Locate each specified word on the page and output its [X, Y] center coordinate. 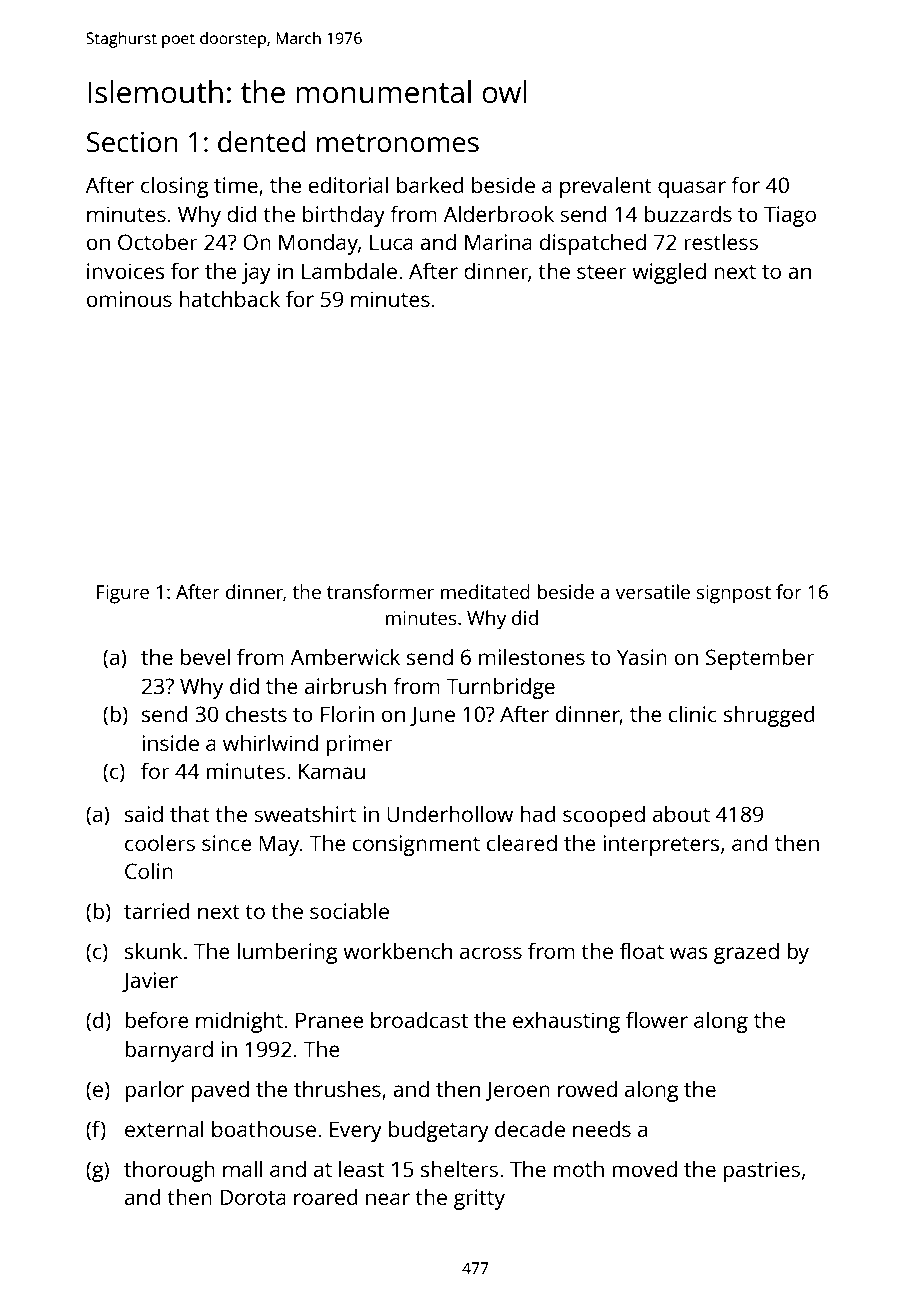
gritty [479, 1199]
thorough [169, 1171]
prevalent [606, 187]
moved [644, 1168]
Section [132, 142]
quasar [692, 189]
